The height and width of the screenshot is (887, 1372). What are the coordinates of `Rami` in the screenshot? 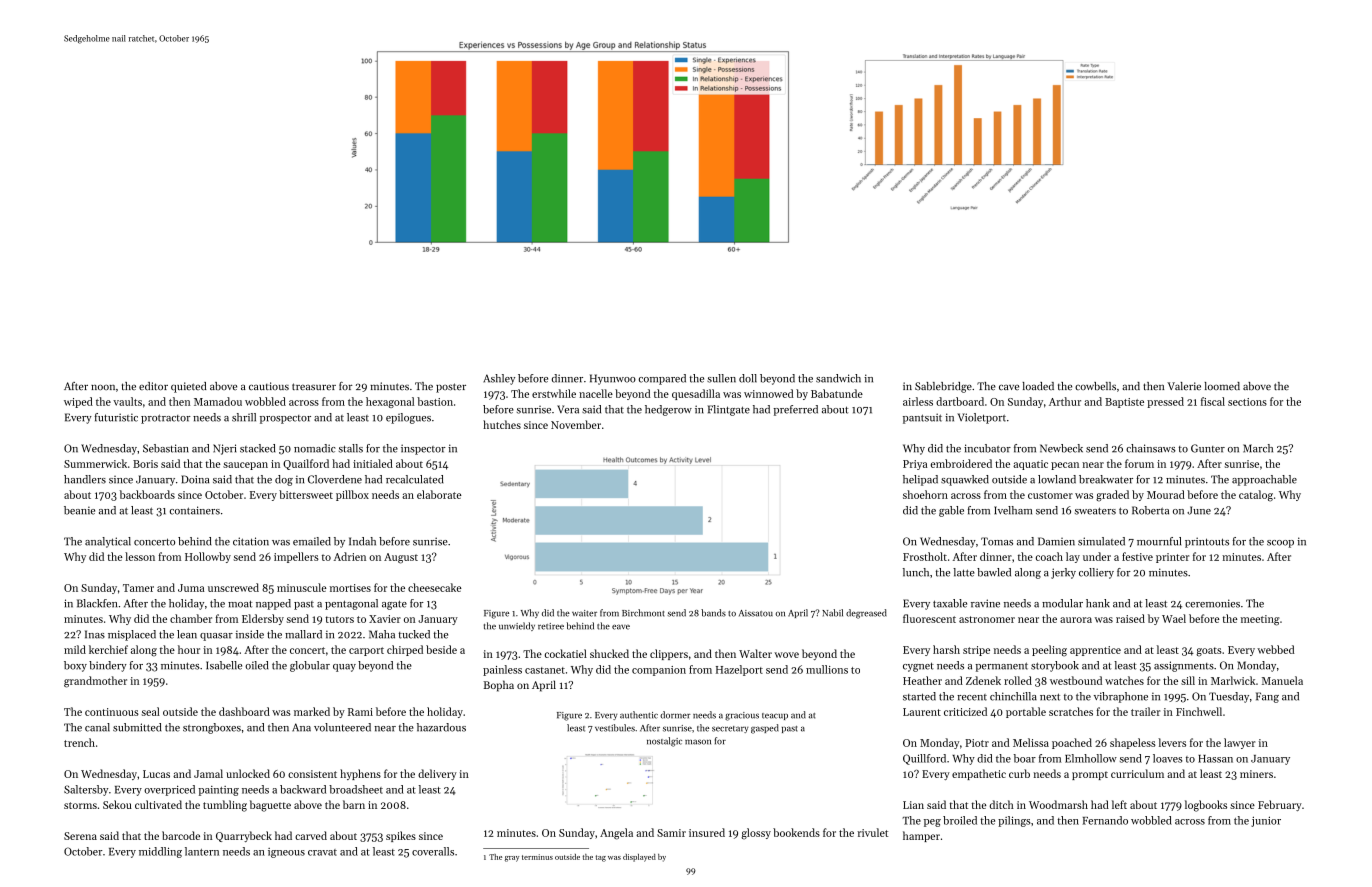 It's located at (360, 712).
